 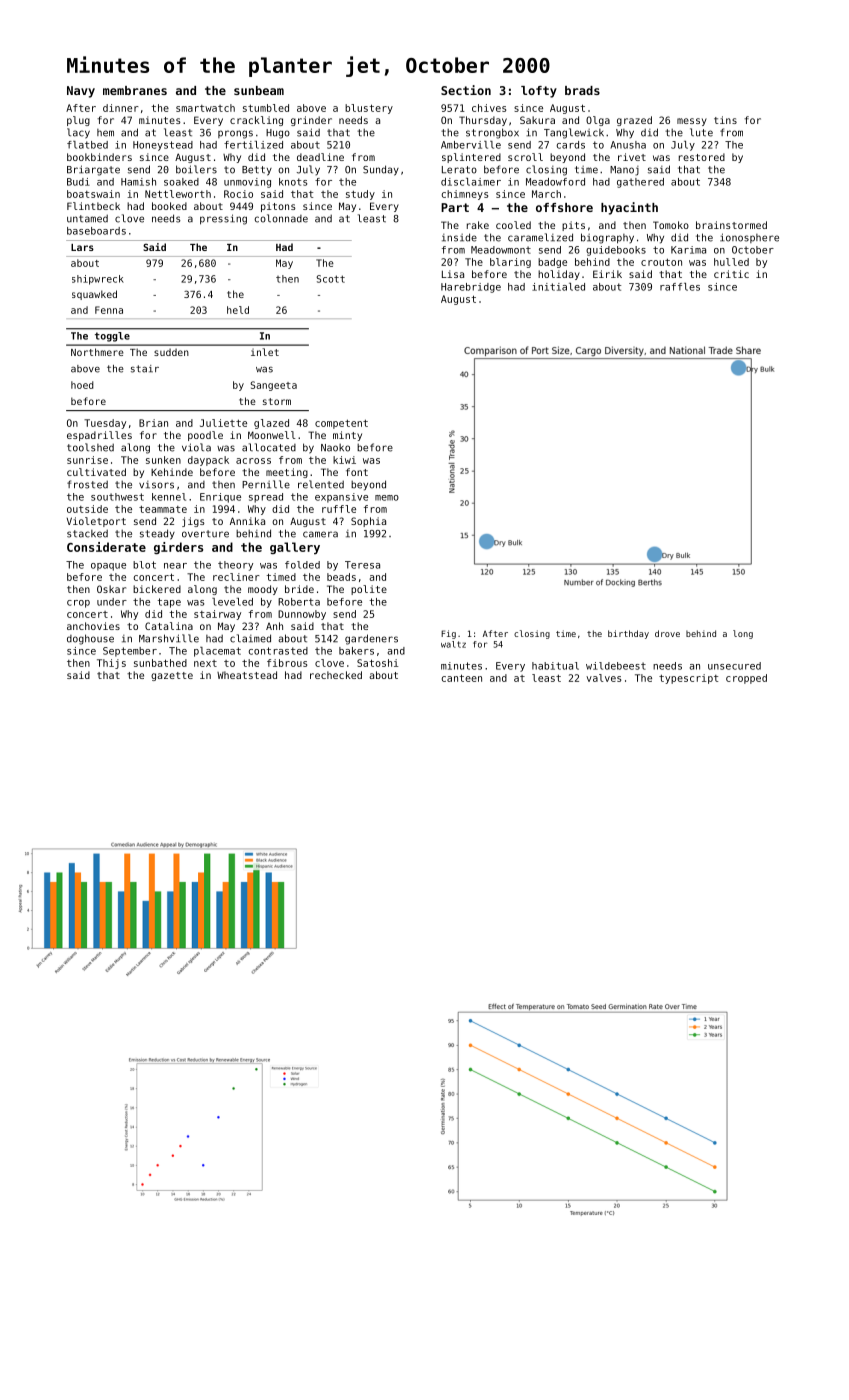 What do you see at coordinates (135, 90) in the screenshot?
I see `membranes` at bounding box center [135, 90].
